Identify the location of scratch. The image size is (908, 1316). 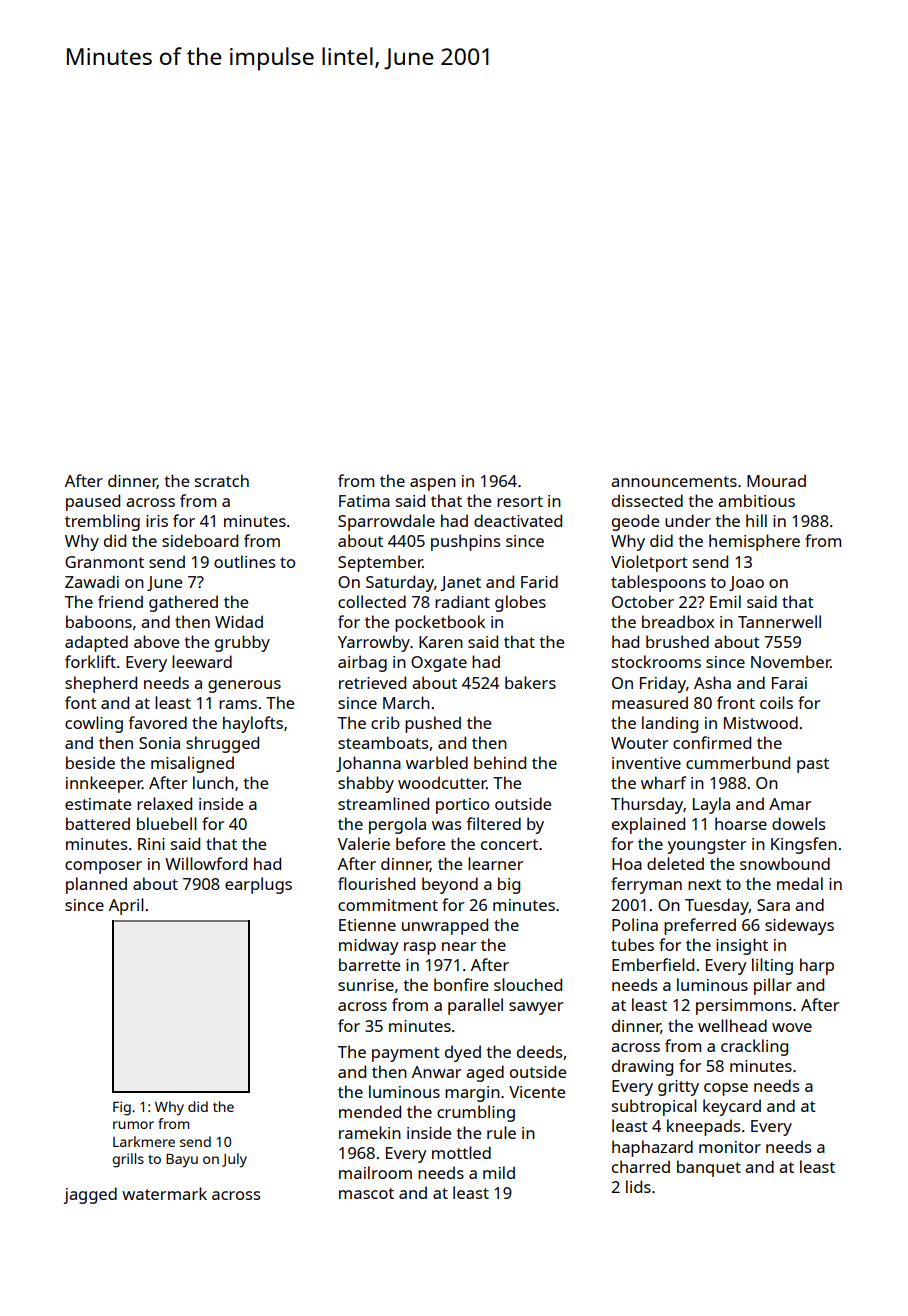
(222, 480).
